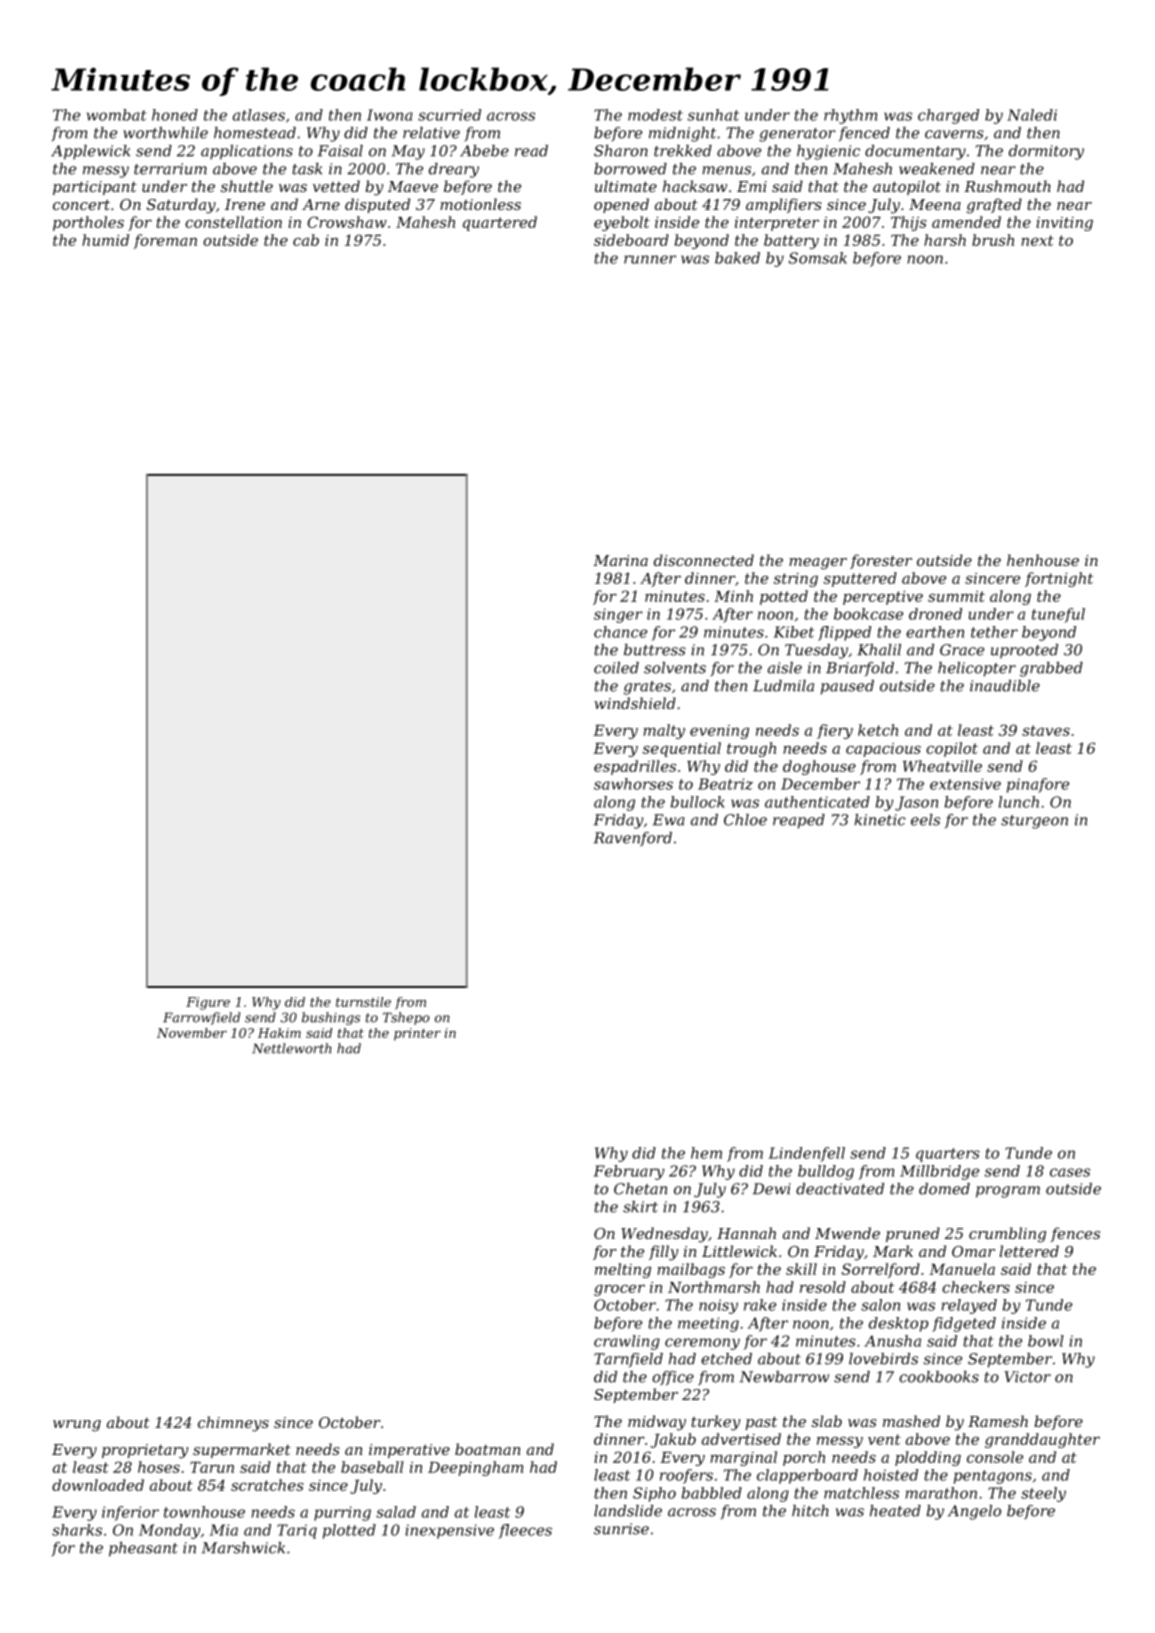 The image size is (1155, 1633). What do you see at coordinates (881, 1270) in the page?
I see `Sorrelford` at bounding box center [881, 1270].
